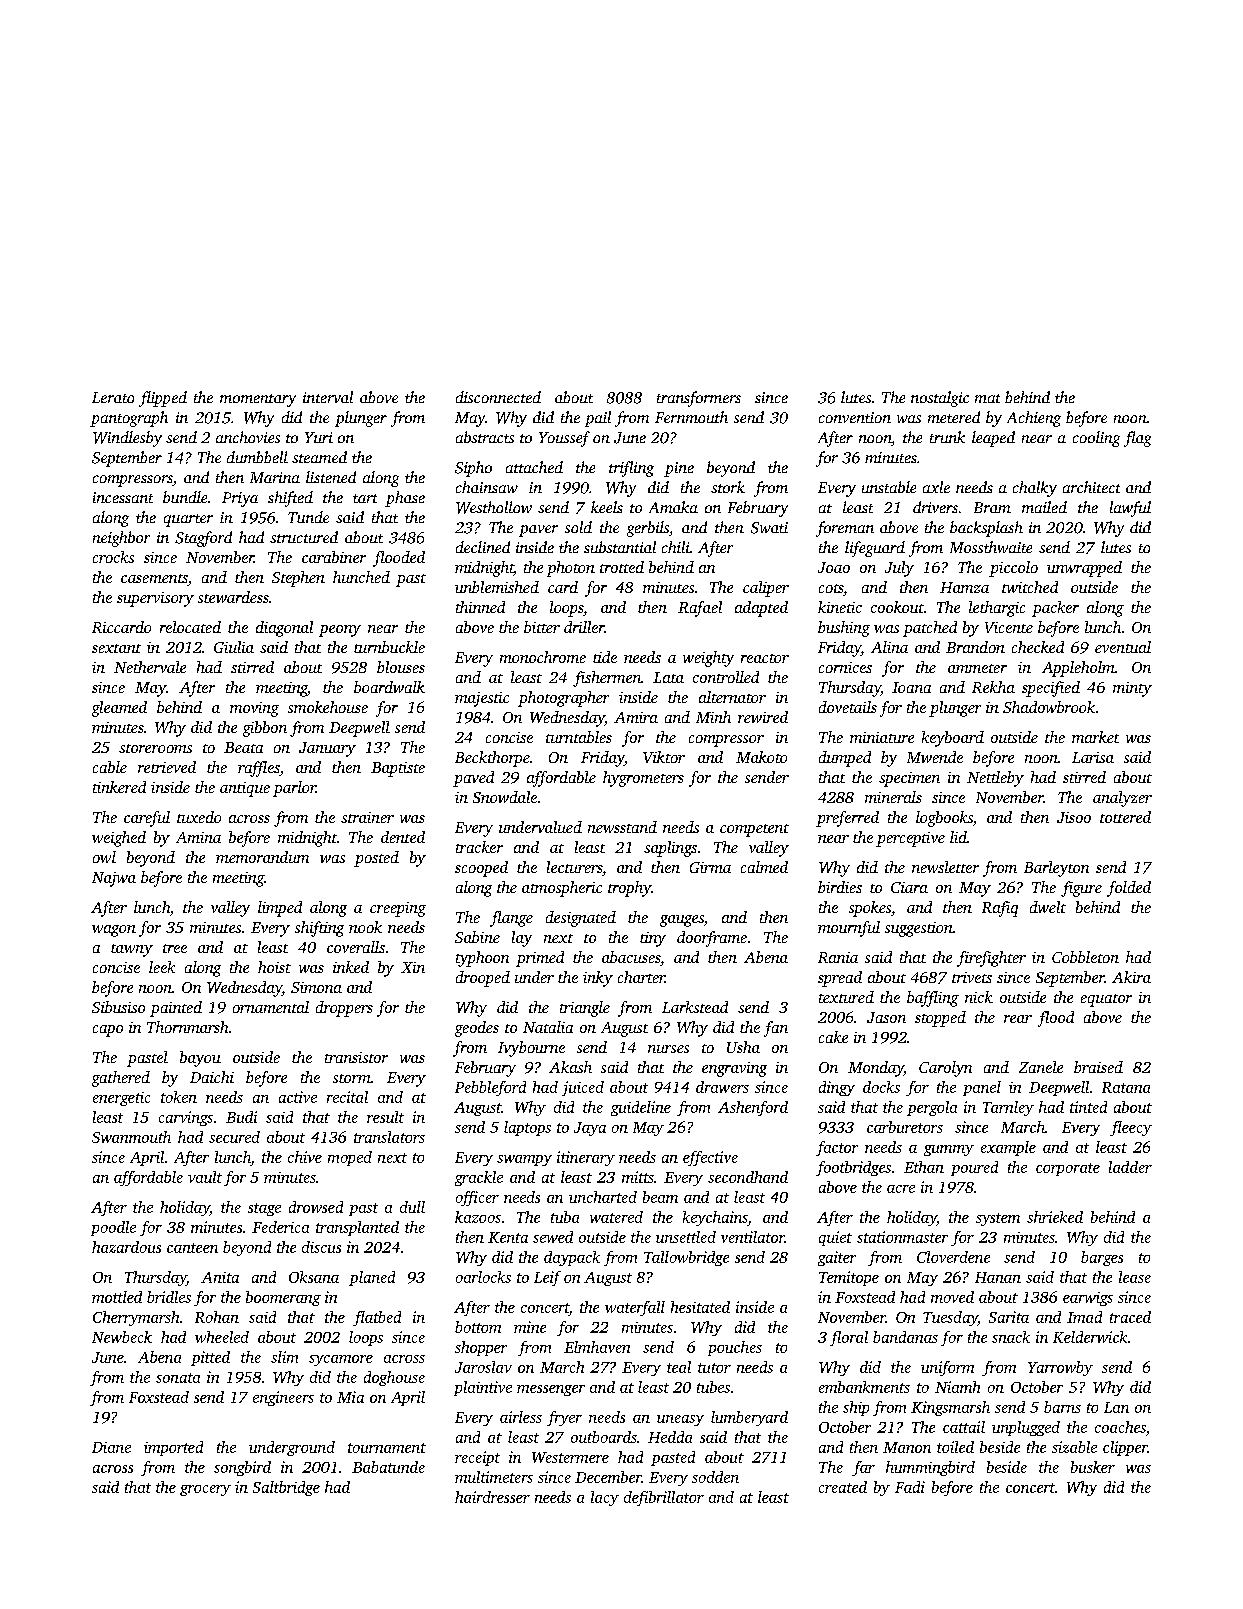  I want to click on carvings, so click(186, 1118).
